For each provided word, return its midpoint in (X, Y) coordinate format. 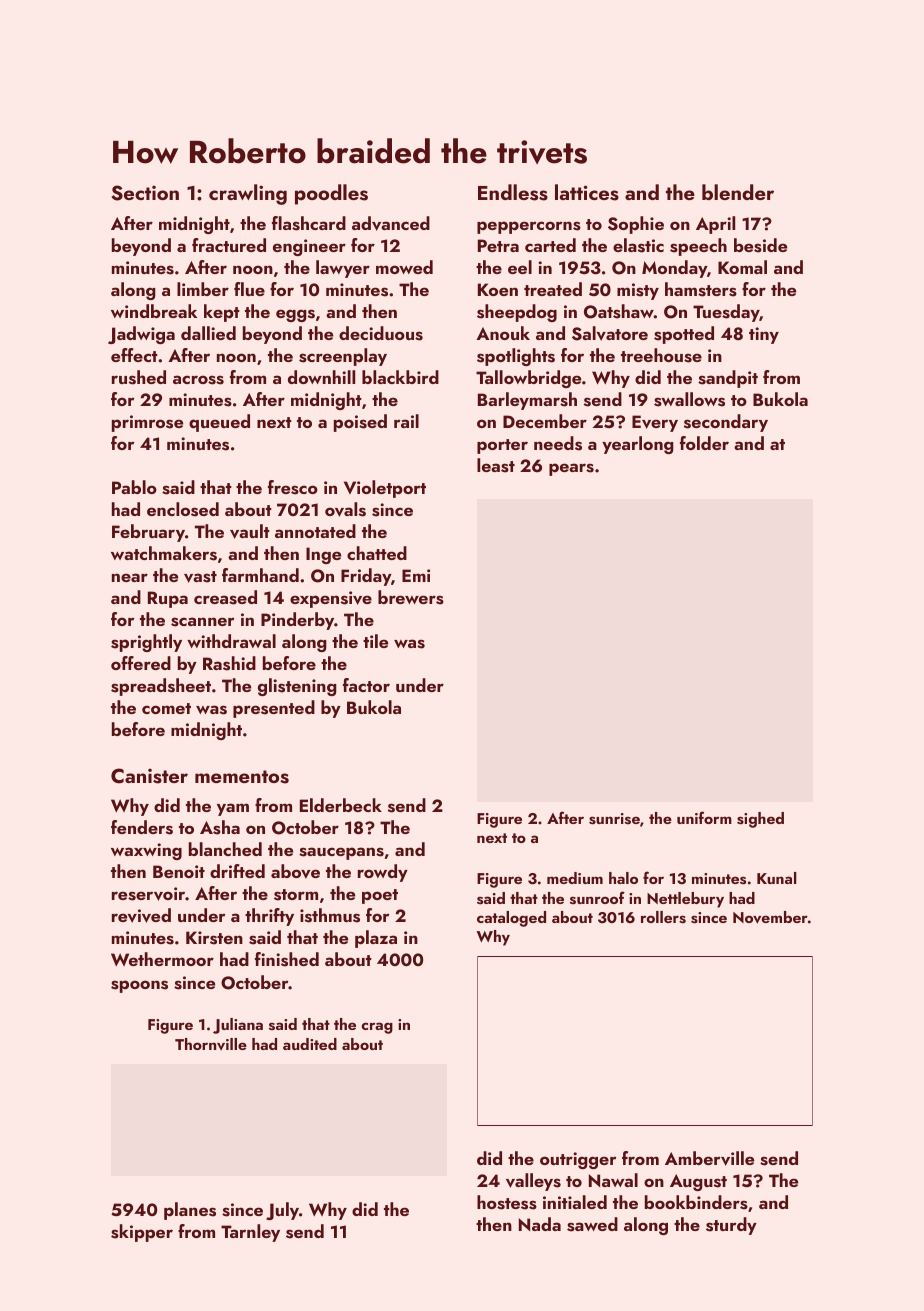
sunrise (614, 819)
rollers (663, 917)
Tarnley (250, 1233)
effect (134, 355)
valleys (533, 1182)
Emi (416, 575)
